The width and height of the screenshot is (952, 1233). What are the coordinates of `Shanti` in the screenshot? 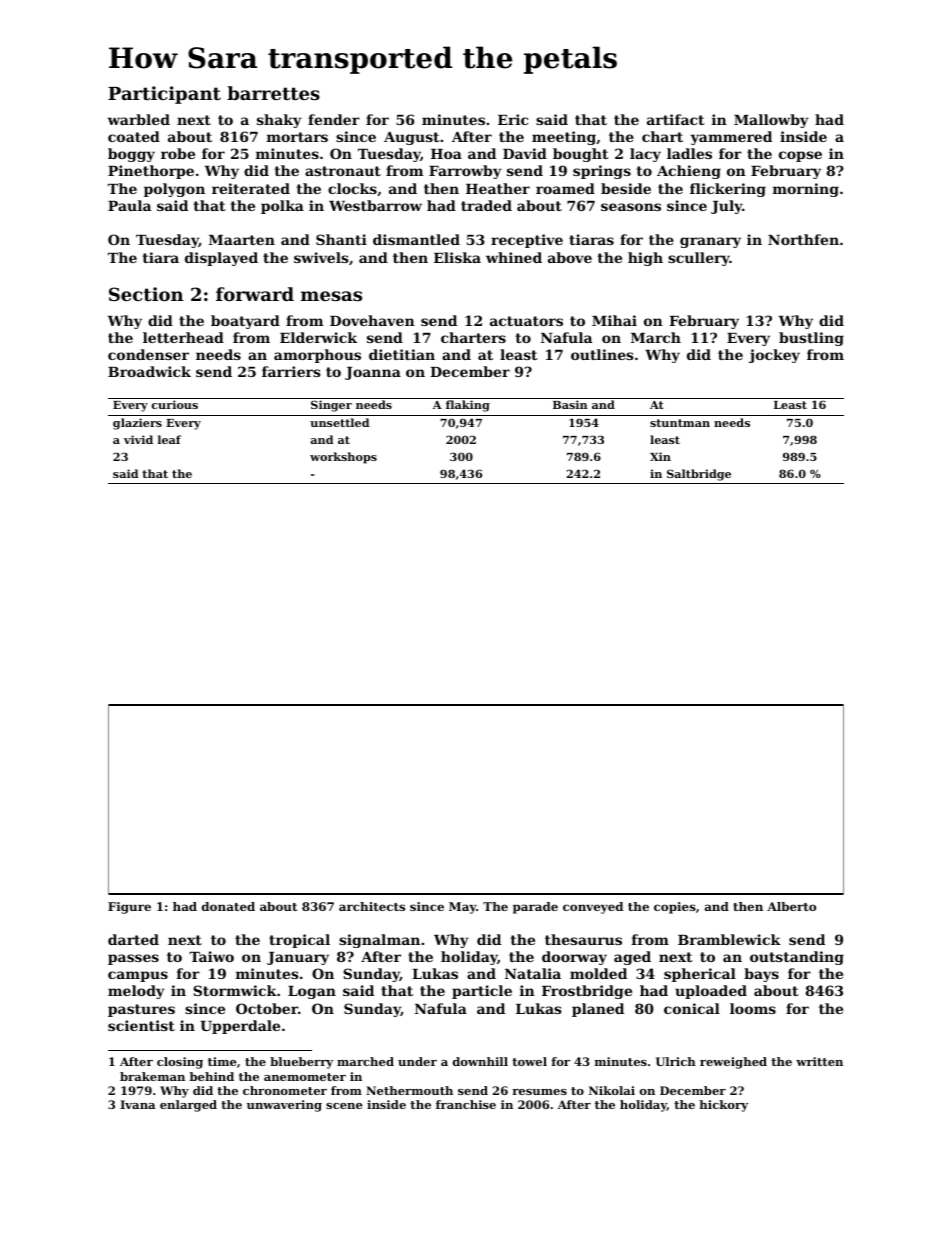 It's located at (341, 239).
